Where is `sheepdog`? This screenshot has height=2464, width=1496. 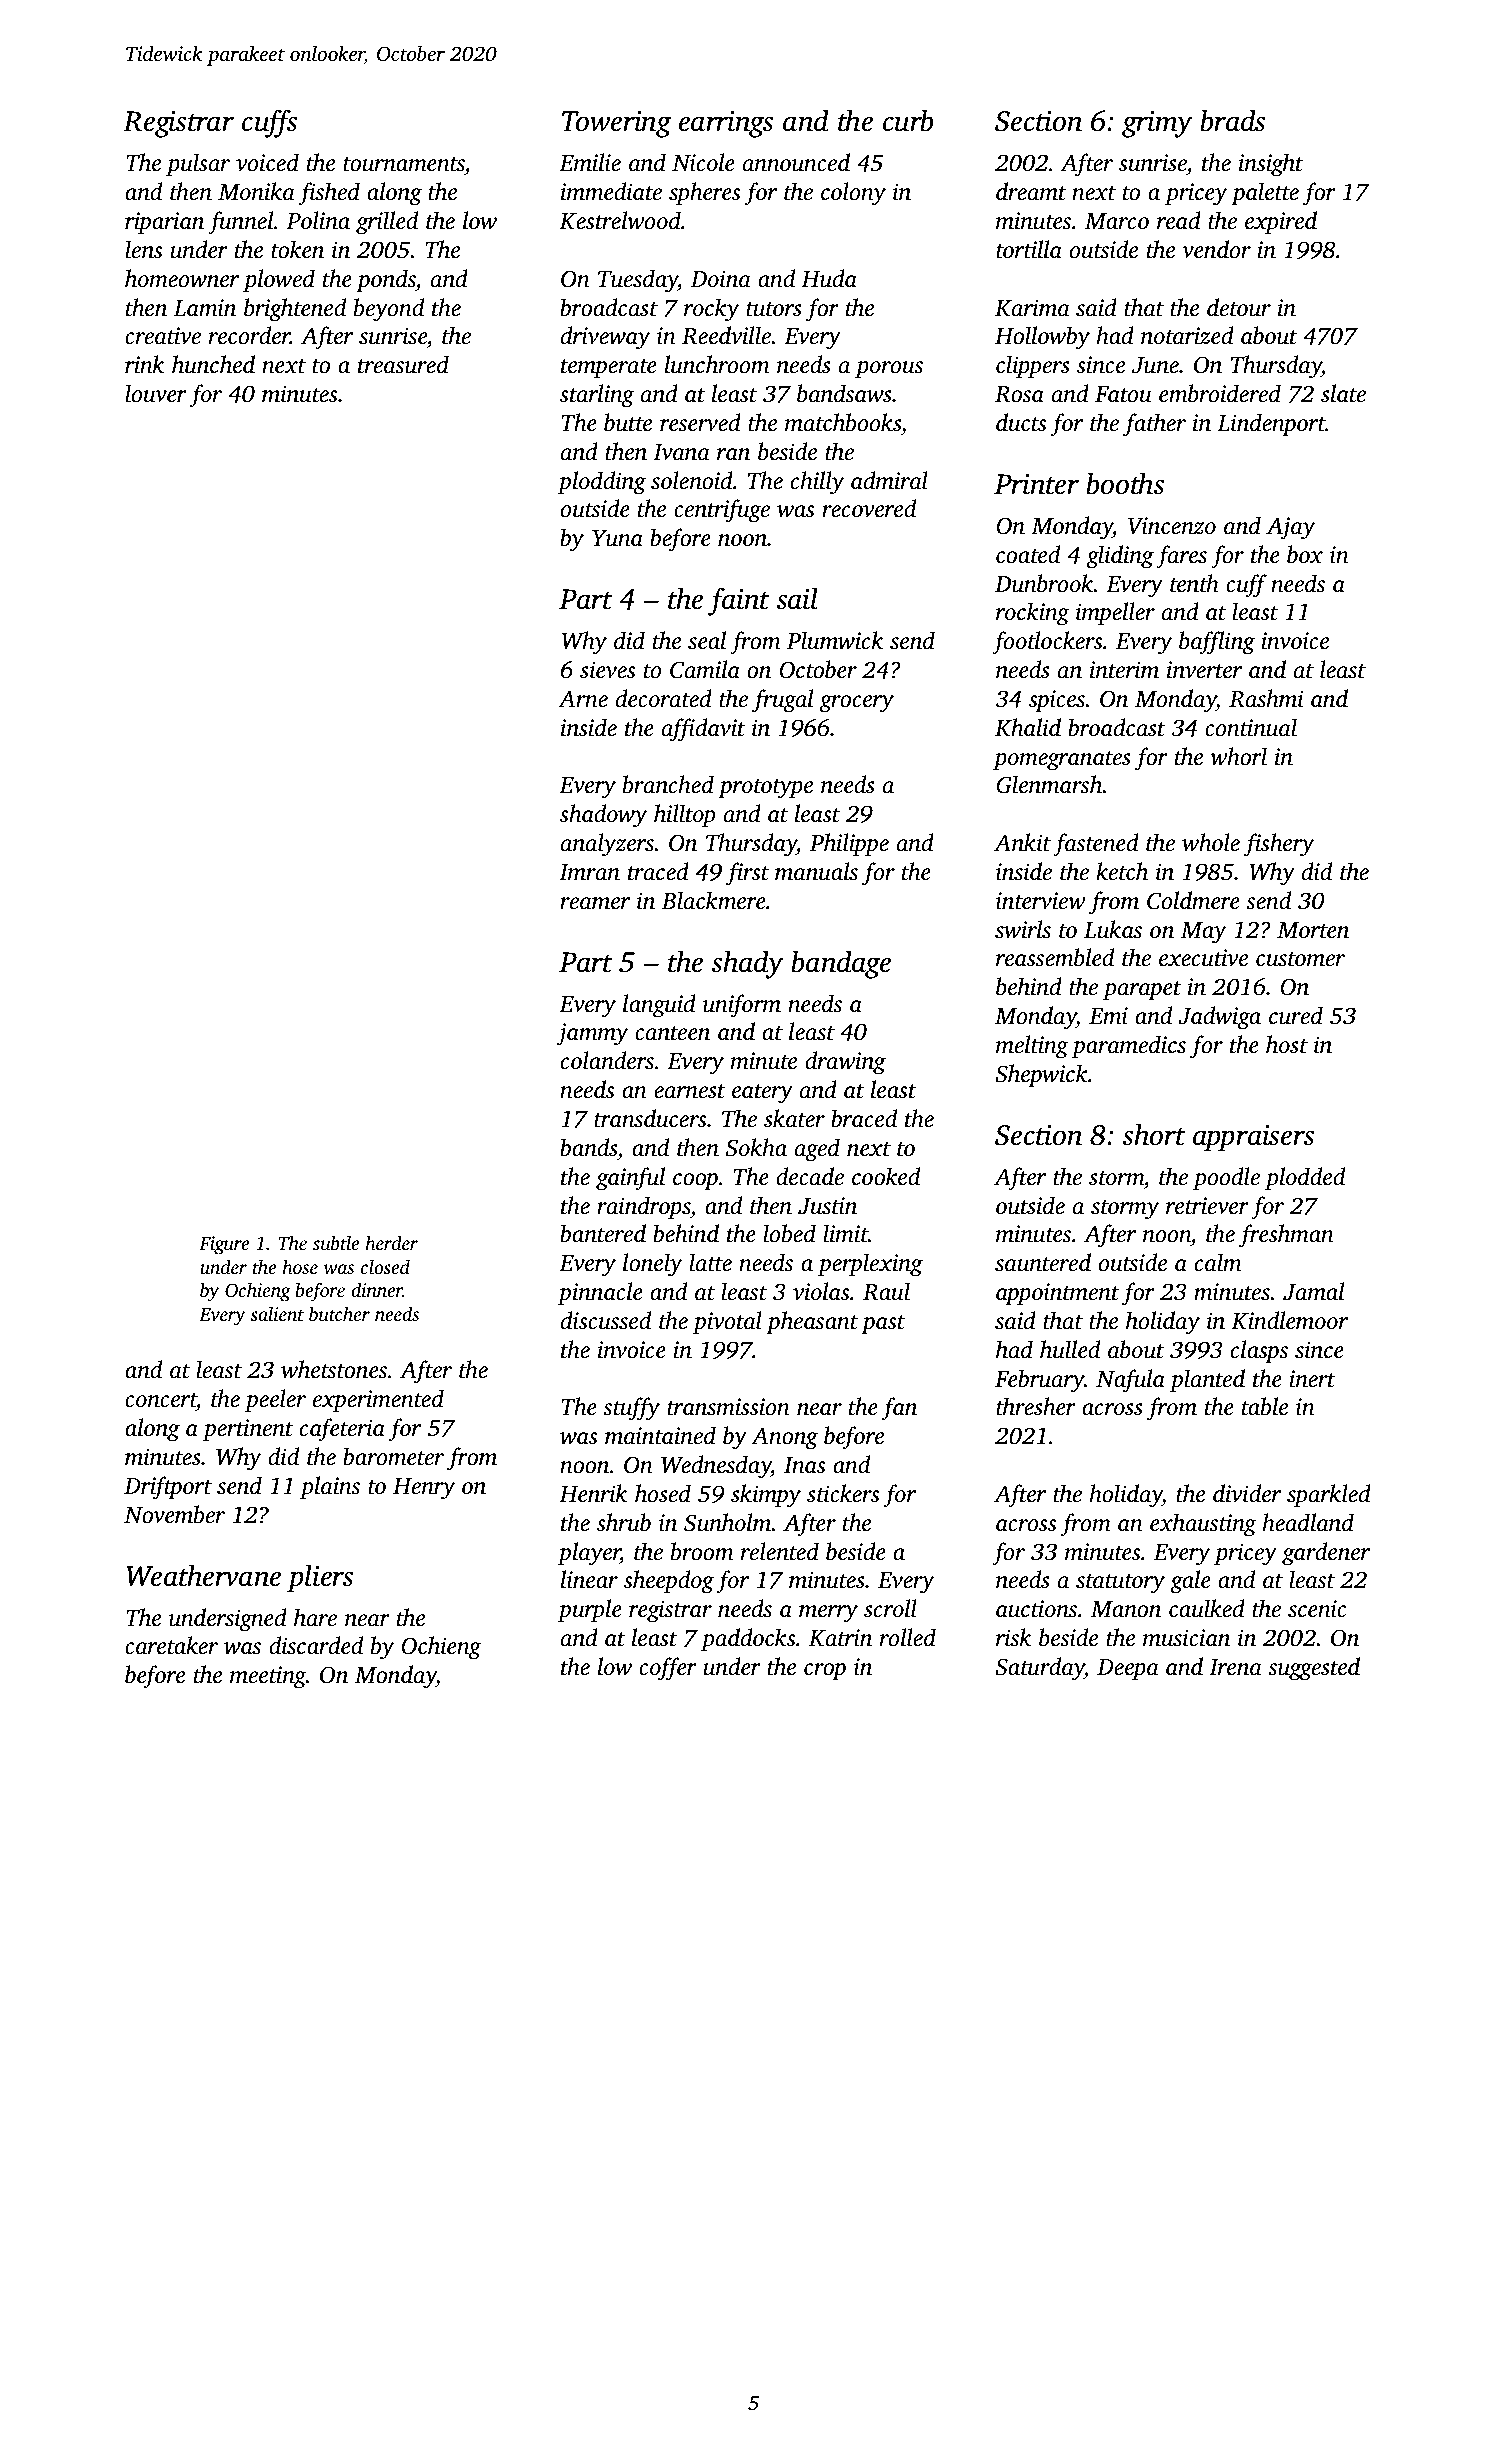
sheepdog is located at coordinates (669, 1582).
